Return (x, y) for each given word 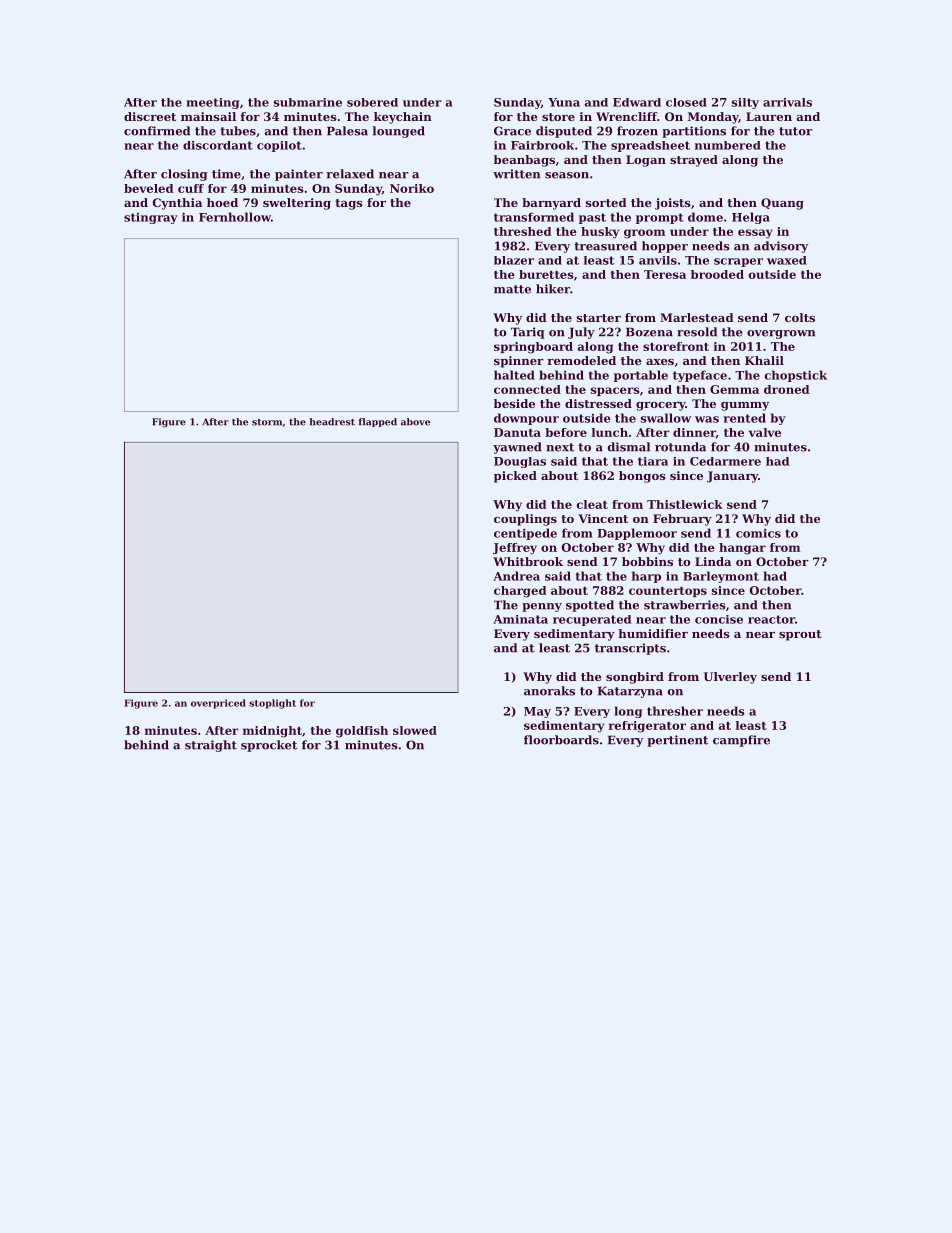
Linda (713, 561)
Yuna (564, 102)
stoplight (272, 704)
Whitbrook (528, 561)
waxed (787, 260)
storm (267, 422)
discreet (150, 116)
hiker (553, 289)
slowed (415, 730)
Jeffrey (515, 549)
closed (686, 102)
